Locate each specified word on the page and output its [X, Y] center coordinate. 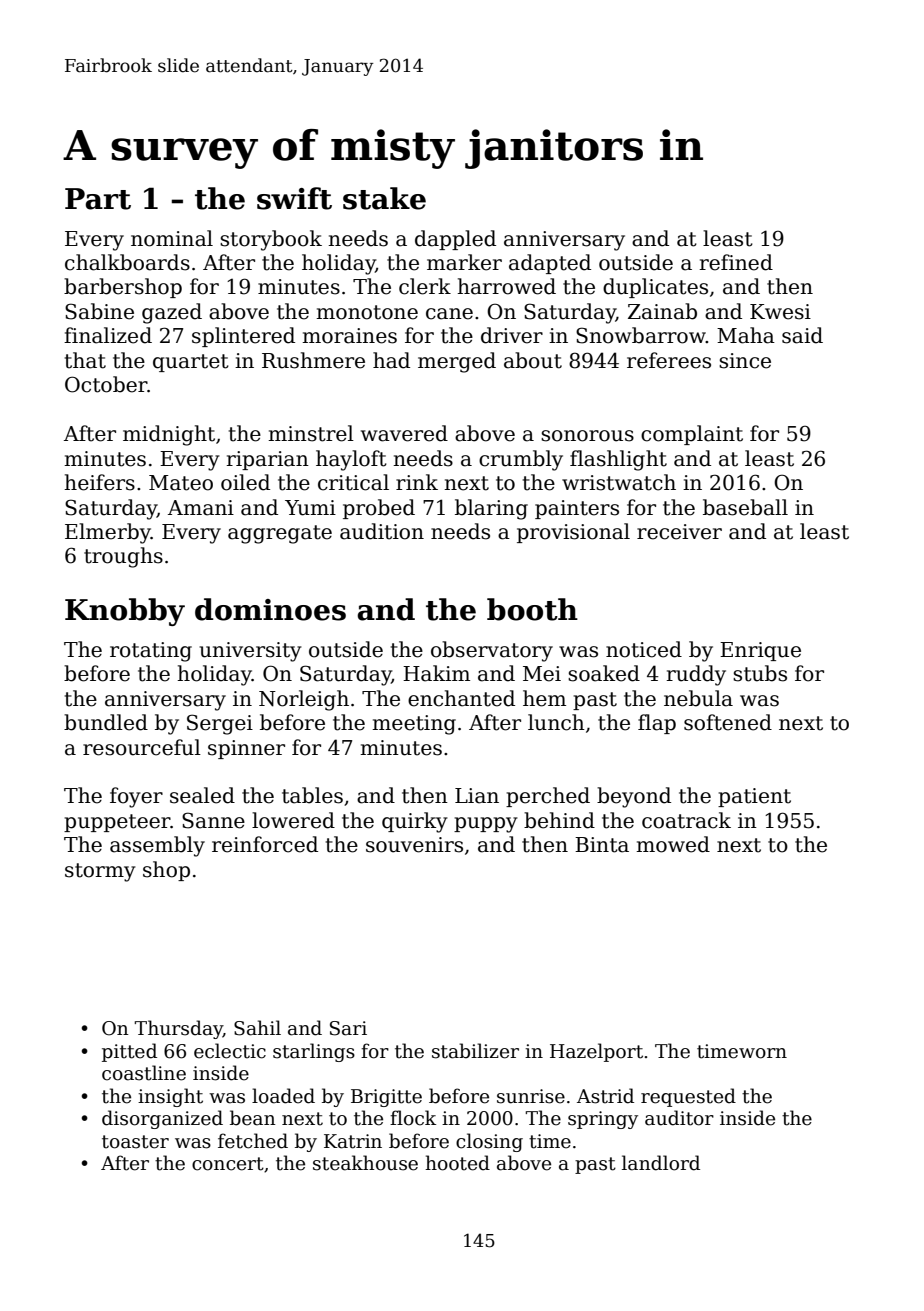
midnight [169, 435]
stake [384, 198]
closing [489, 1142]
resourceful [142, 747]
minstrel [311, 433]
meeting [414, 725]
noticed [644, 649]
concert [228, 1164]
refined [736, 262]
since [745, 361]
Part [98, 199]
